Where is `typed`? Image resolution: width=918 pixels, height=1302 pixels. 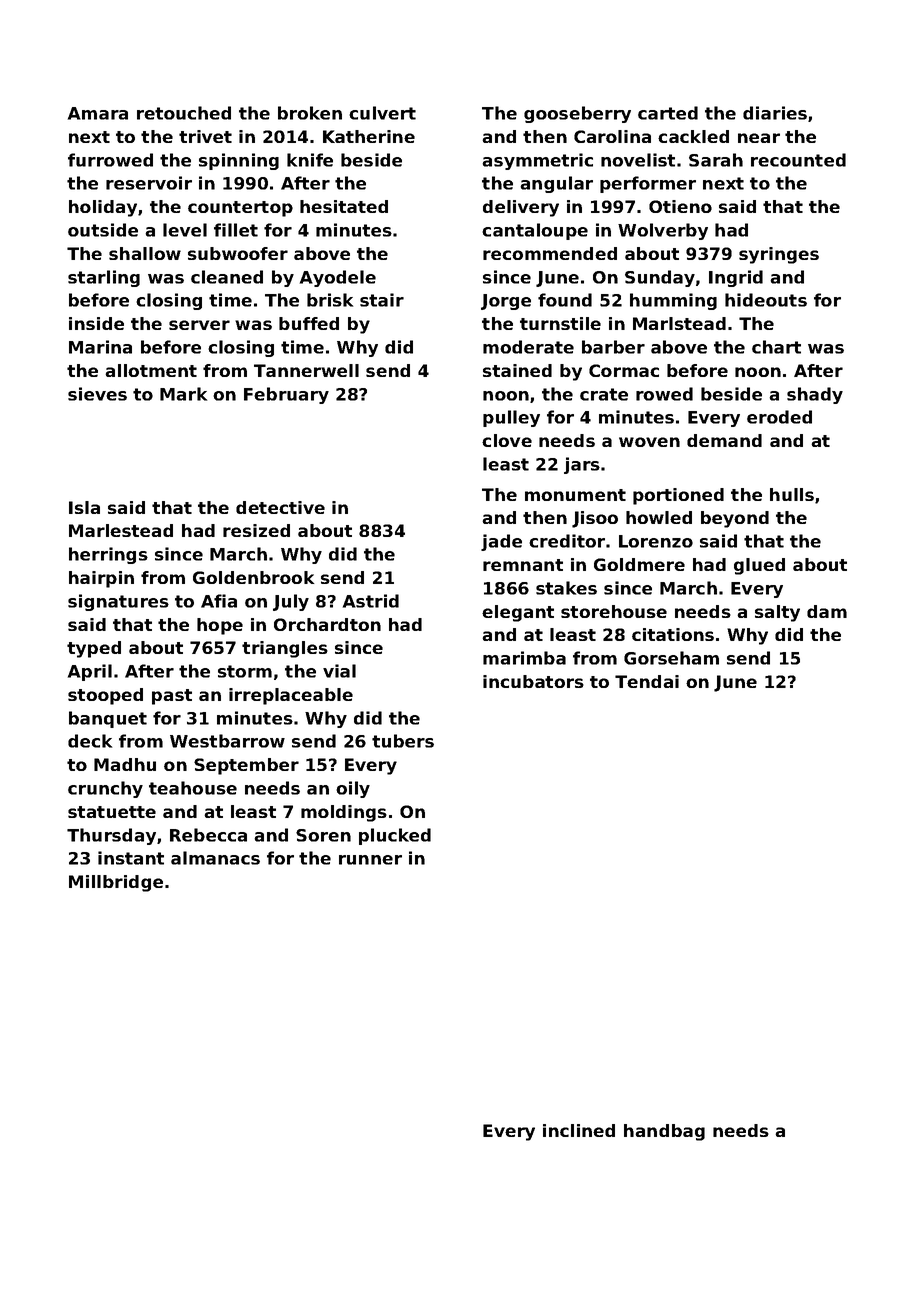 typed is located at coordinates (94, 649).
